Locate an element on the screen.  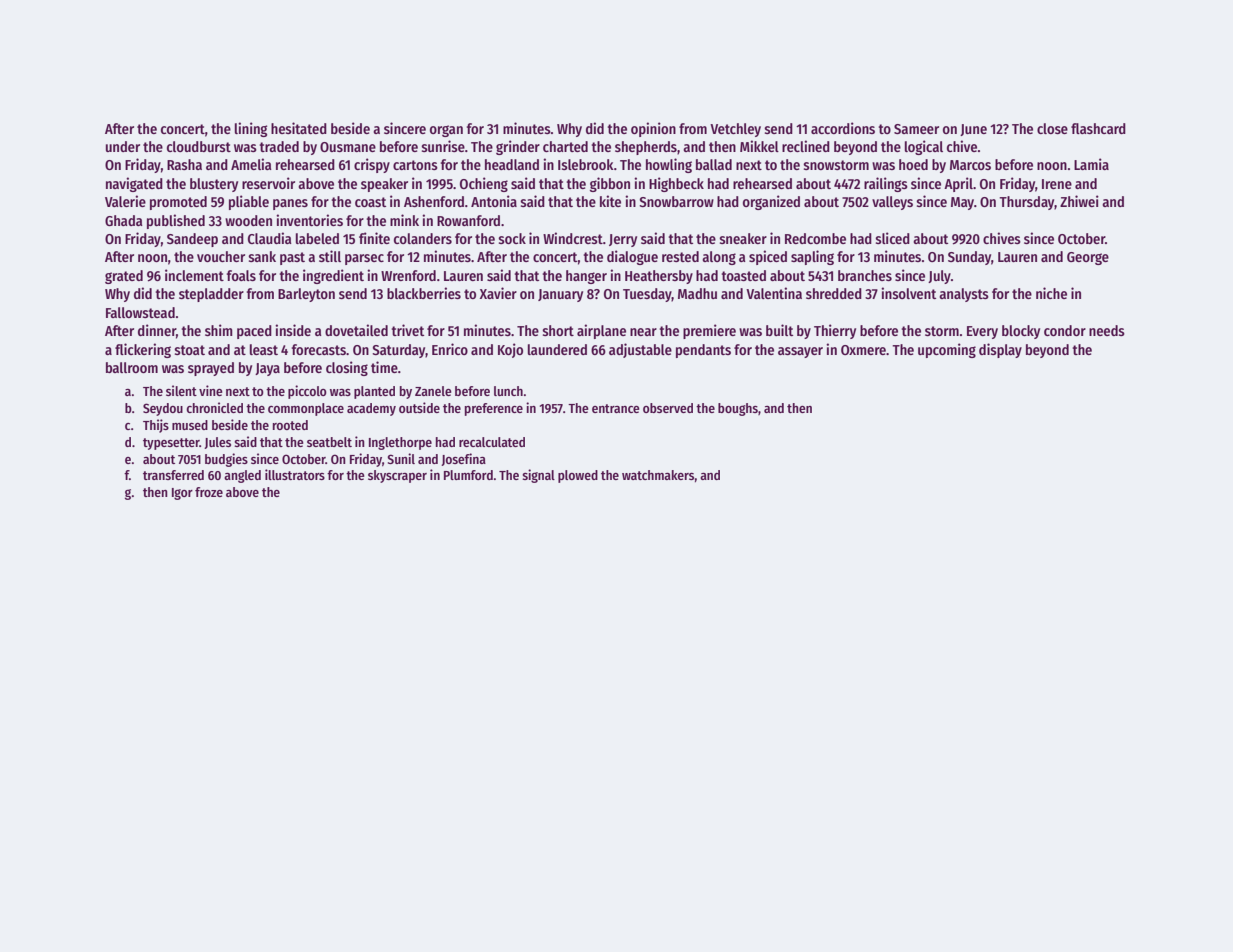
crispy is located at coordinates (372, 165).
